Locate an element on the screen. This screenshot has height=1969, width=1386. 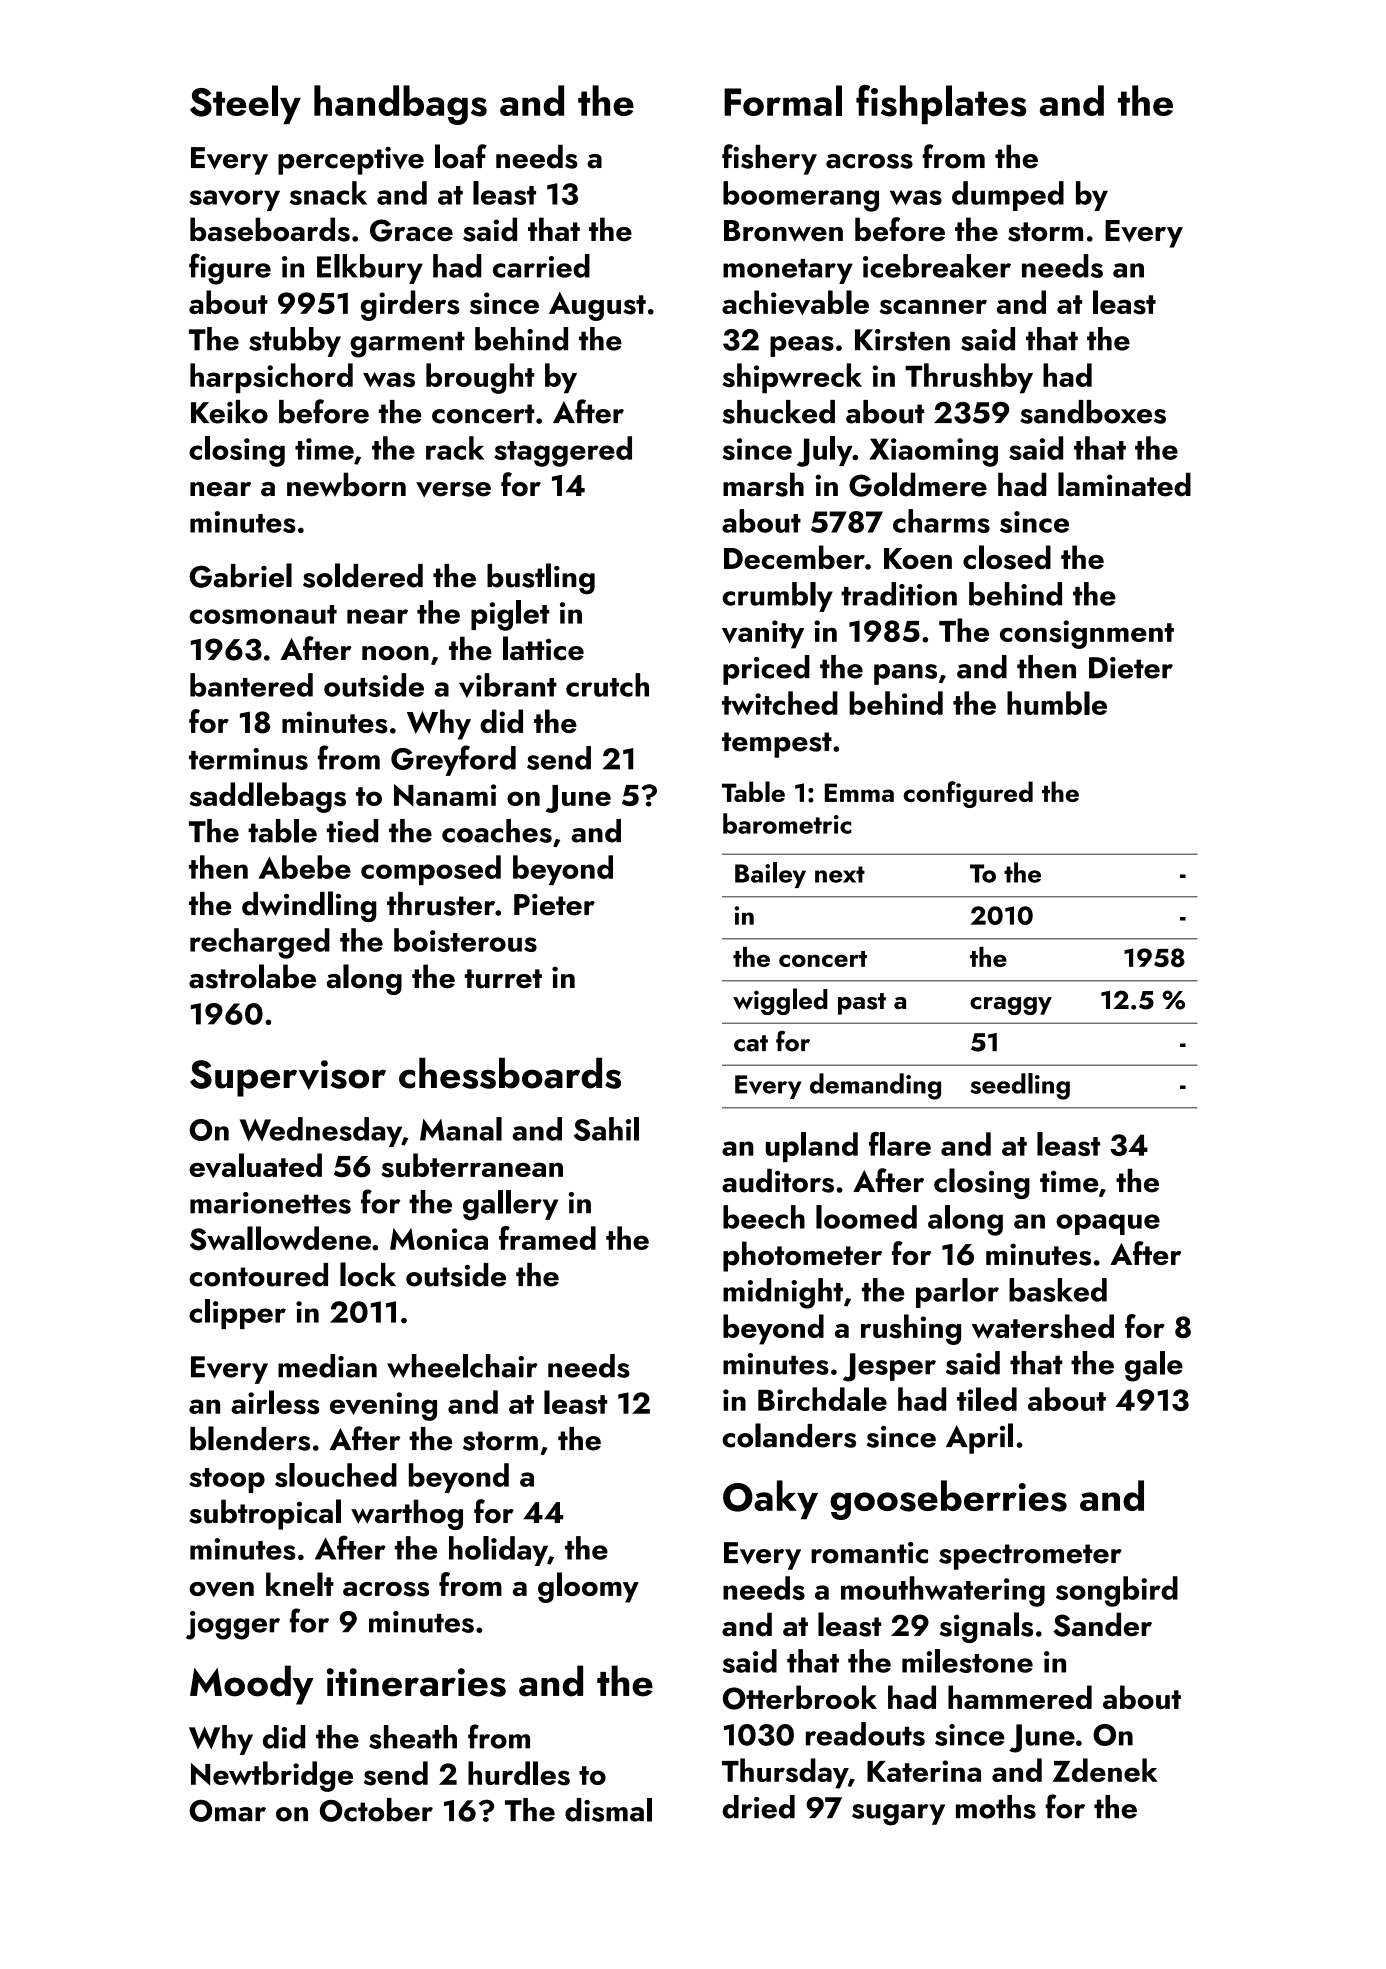
August is located at coordinates (597, 306).
